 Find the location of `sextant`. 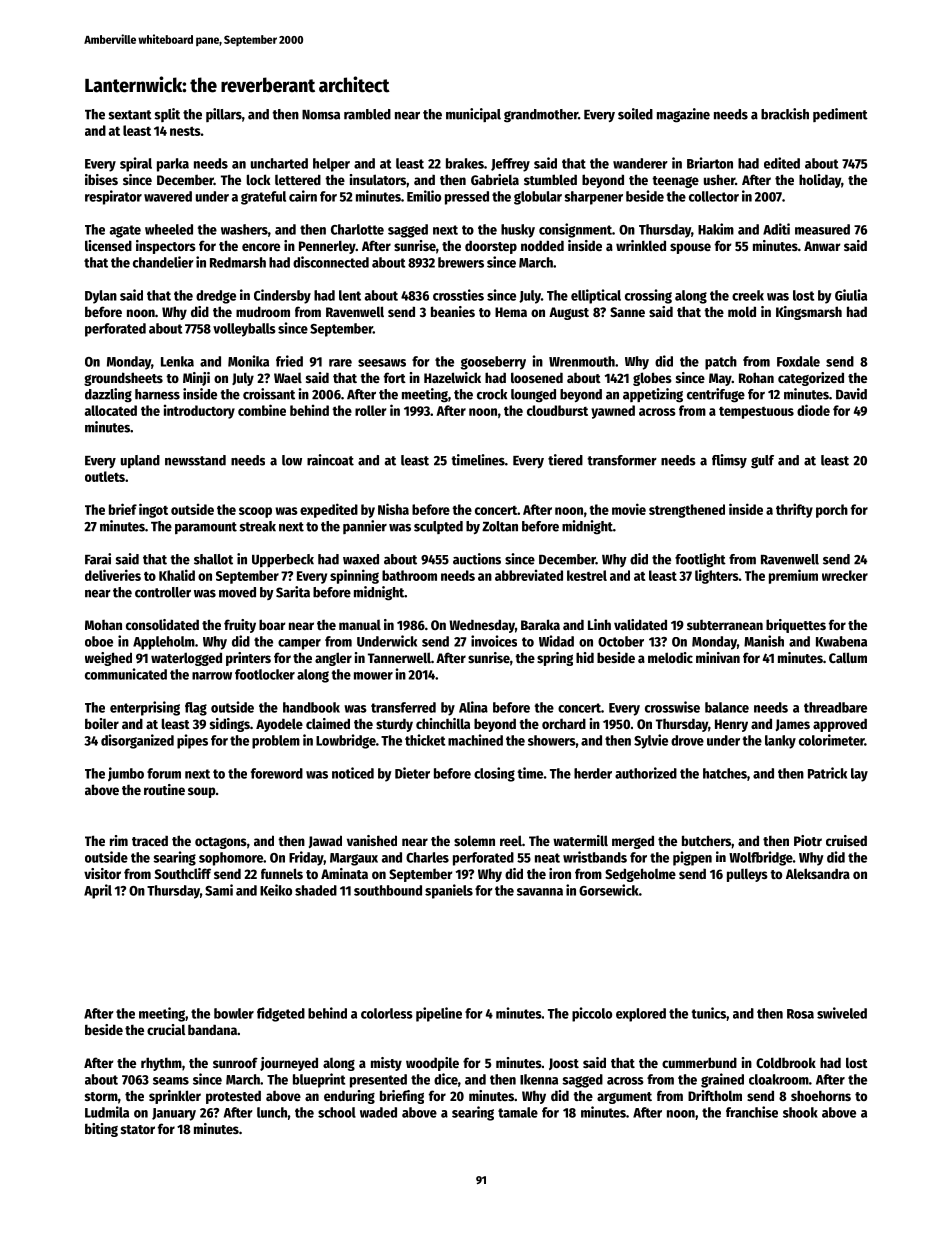

sextant is located at coordinates (130, 115).
